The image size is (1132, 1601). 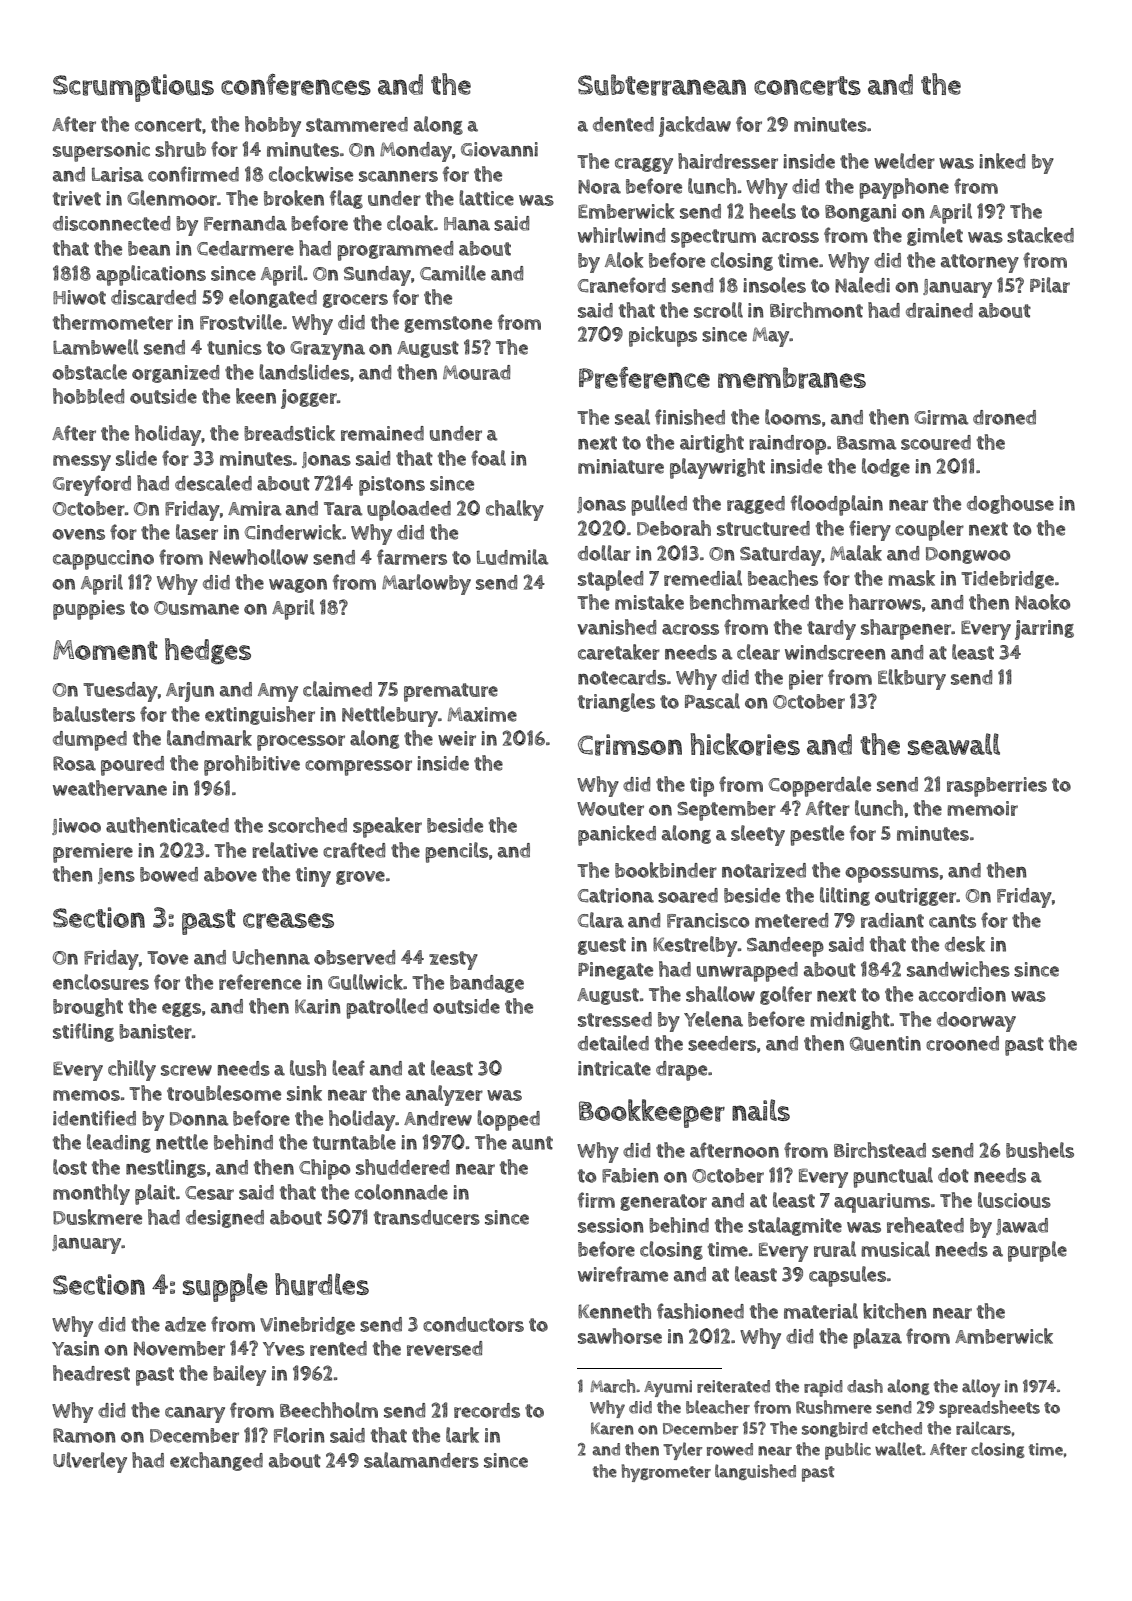 What do you see at coordinates (1002, 161) in the screenshot?
I see `inked` at bounding box center [1002, 161].
